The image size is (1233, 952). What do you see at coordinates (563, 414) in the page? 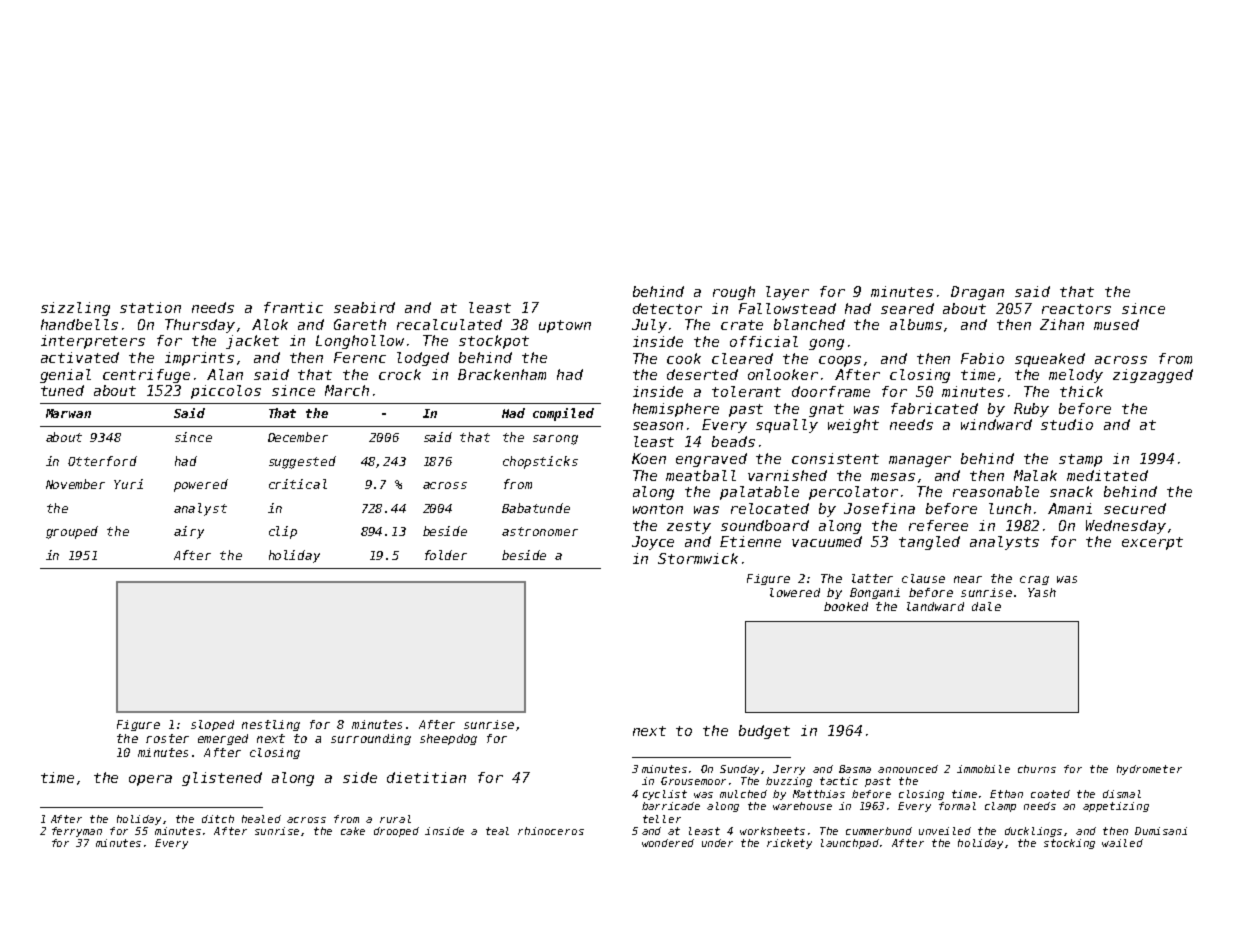
I see `compiled` at bounding box center [563, 414].
